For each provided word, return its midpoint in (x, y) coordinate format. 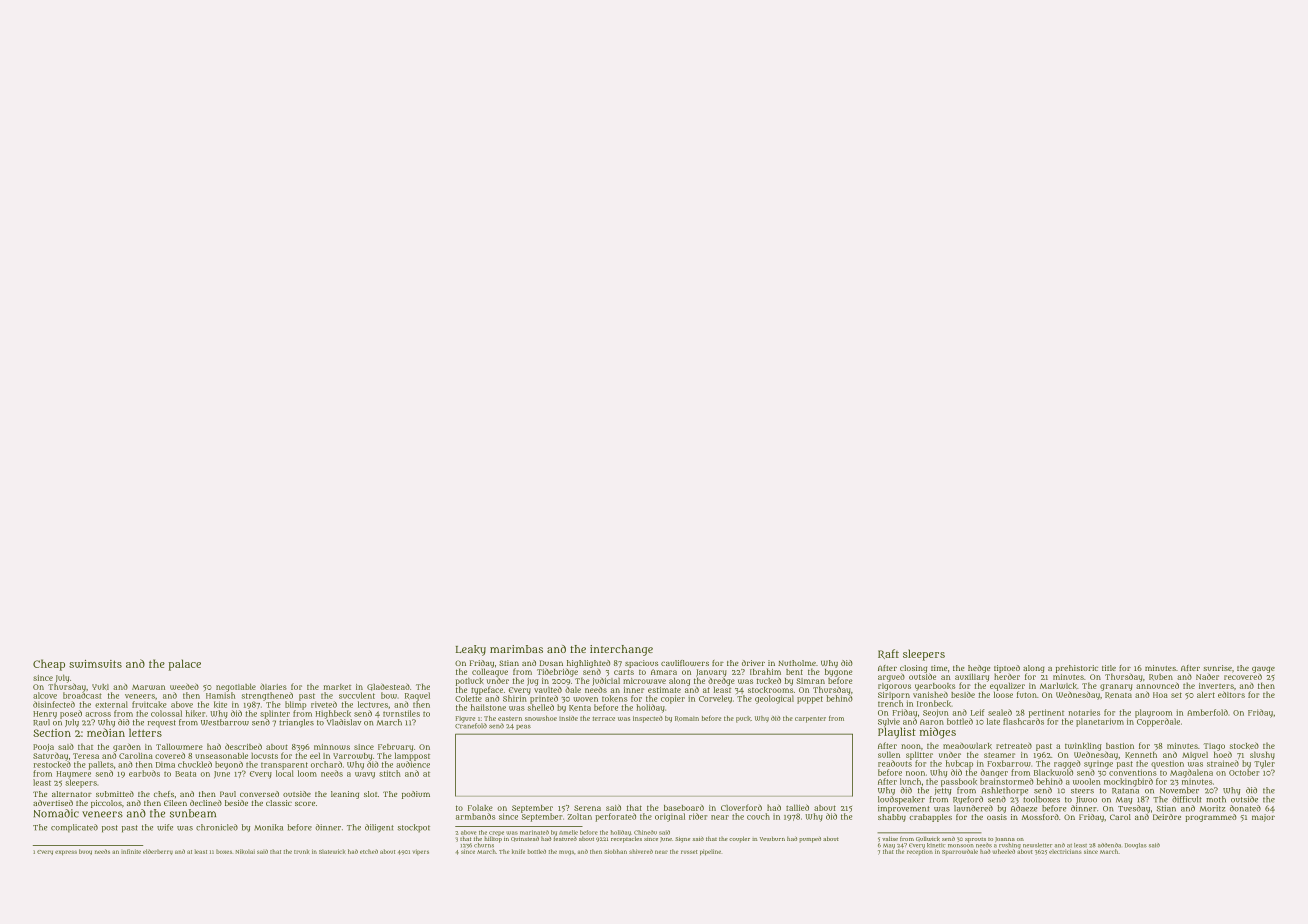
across (98, 714)
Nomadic (56, 813)
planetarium (1100, 722)
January (711, 673)
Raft (888, 654)
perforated (615, 817)
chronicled (217, 827)
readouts (895, 763)
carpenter (810, 719)
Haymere (73, 775)
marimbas (516, 649)
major (1263, 818)
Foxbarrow (1009, 763)
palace (185, 665)
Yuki (100, 687)
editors (1231, 694)
